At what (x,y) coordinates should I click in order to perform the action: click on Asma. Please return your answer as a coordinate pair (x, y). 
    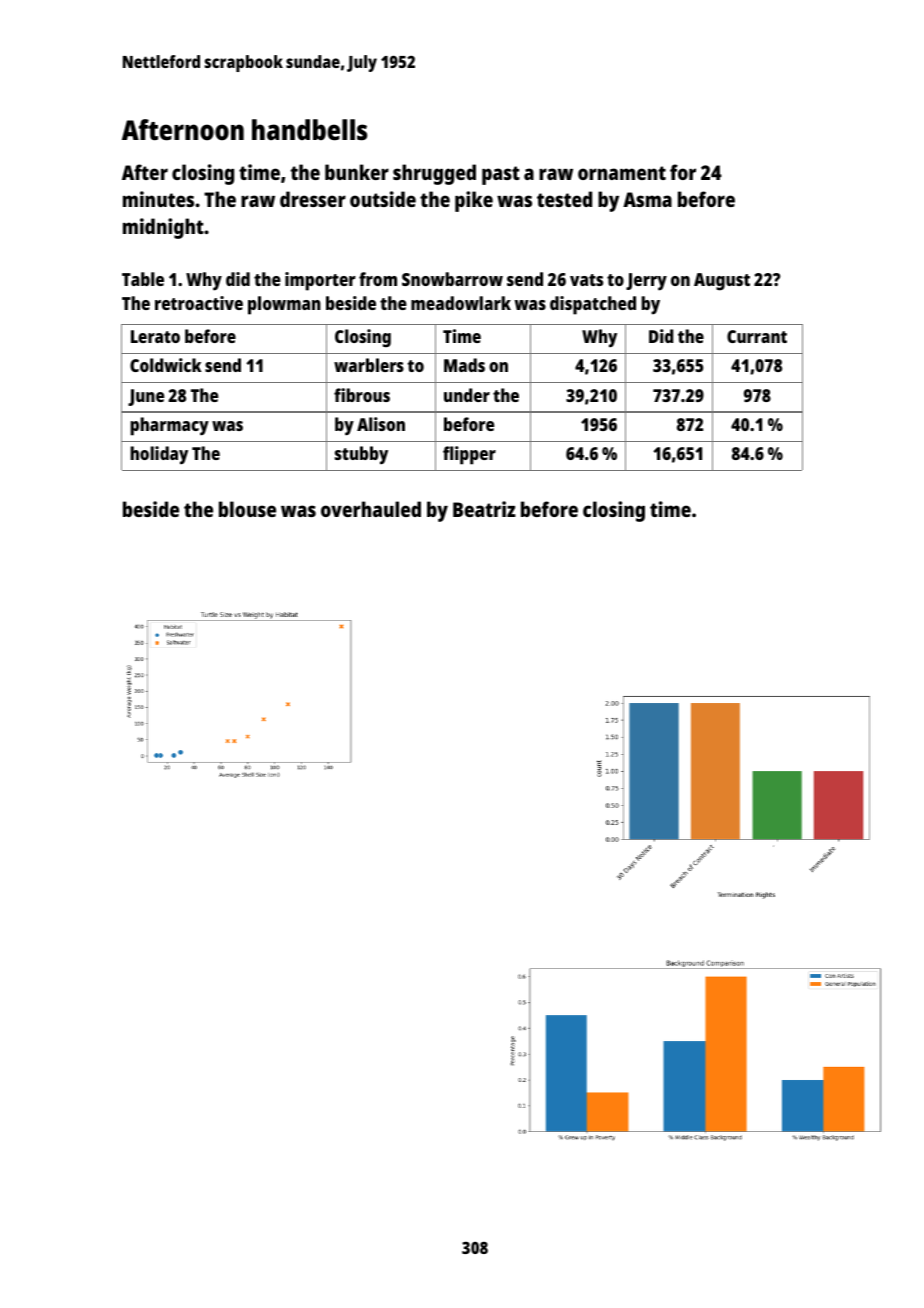
    Looking at the image, I should click on (647, 199).
